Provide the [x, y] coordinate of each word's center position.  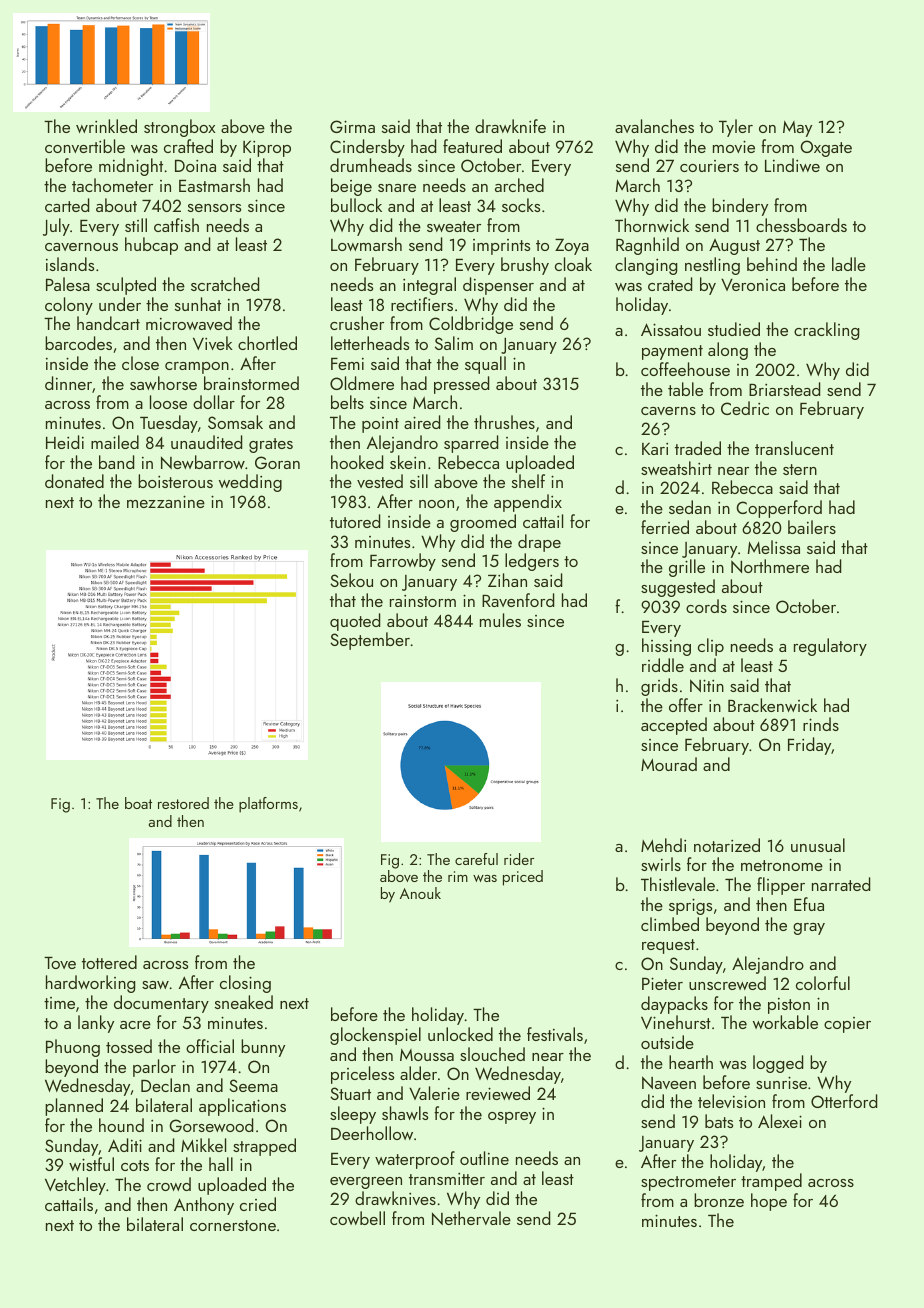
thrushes [504, 422]
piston [789, 1006]
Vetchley [75, 1186]
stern [800, 469]
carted [67, 205]
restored [183, 803]
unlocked [460, 1034]
